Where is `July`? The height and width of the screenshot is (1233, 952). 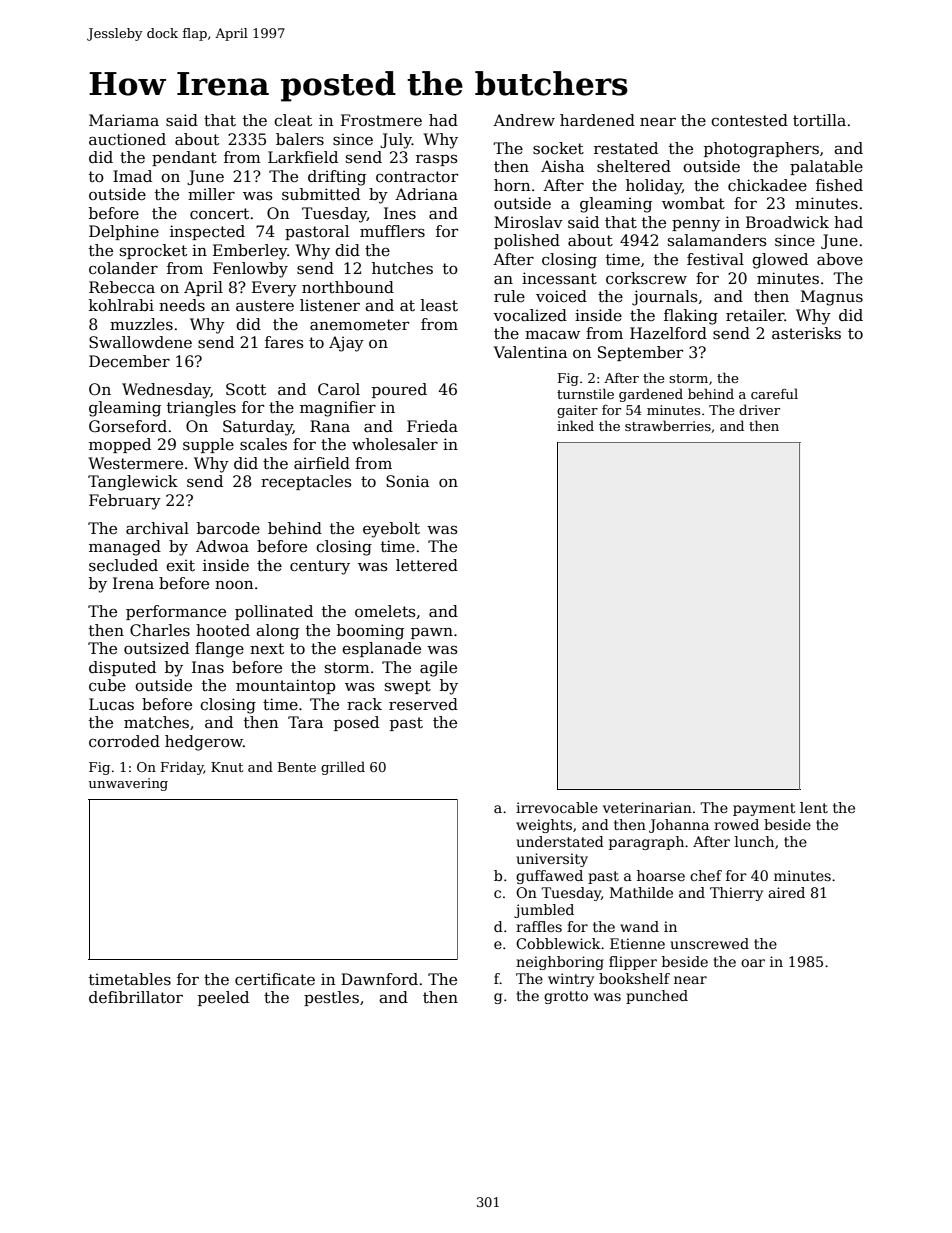
July is located at coordinates (396, 141).
